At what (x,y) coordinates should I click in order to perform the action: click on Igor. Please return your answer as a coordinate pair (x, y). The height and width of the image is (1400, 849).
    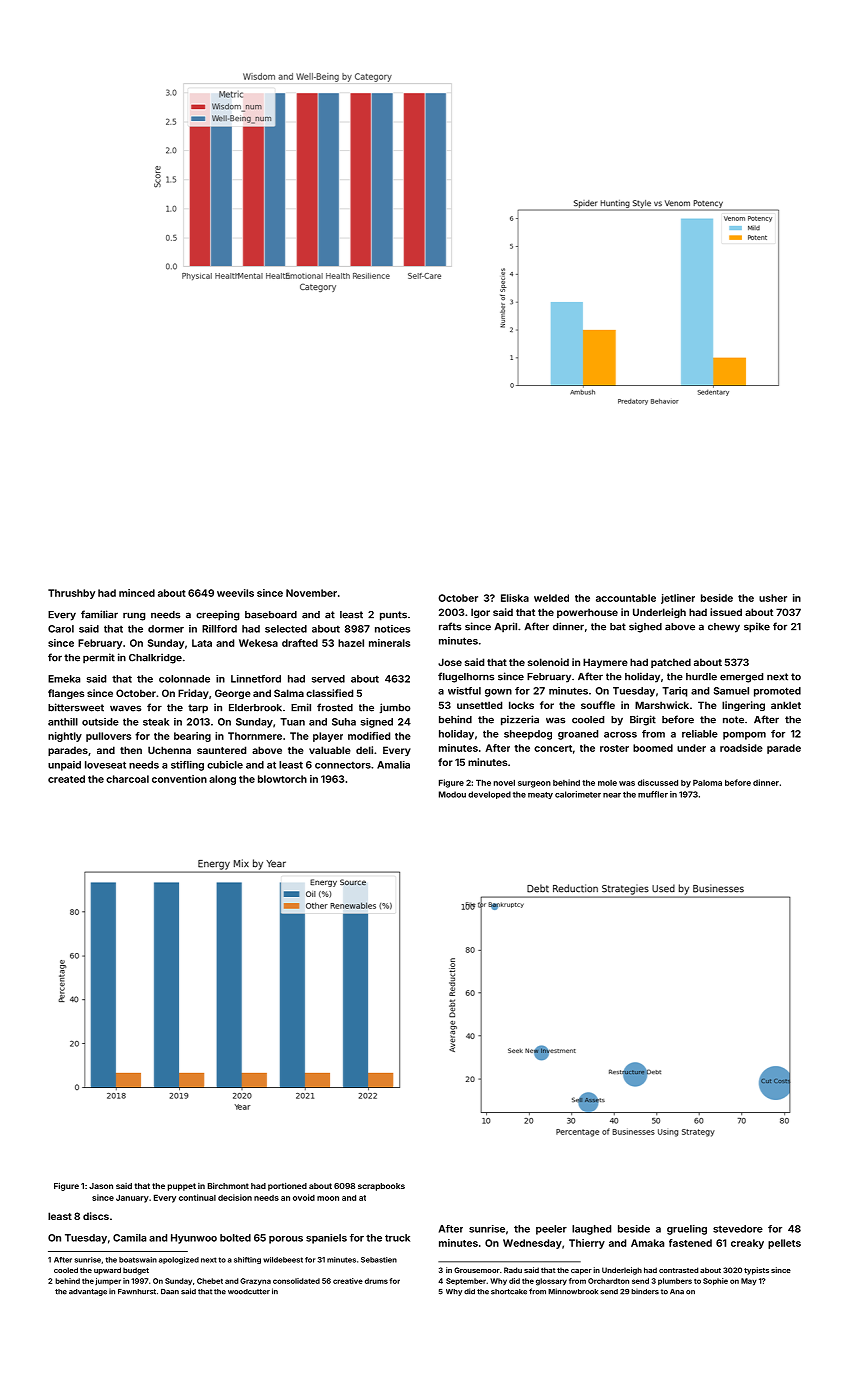
    Looking at the image, I should click on (480, 613).
